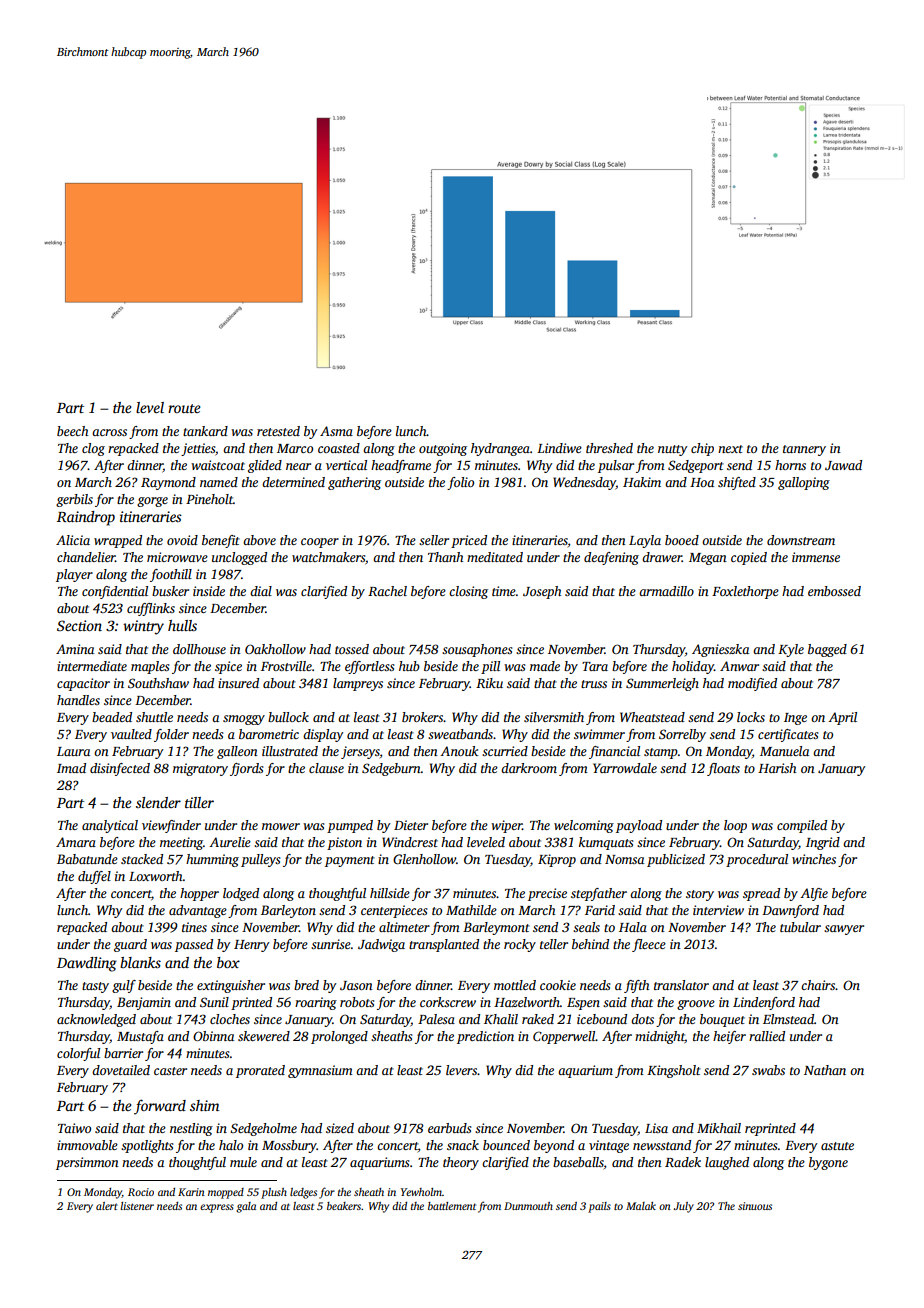  I want to click on gulf, so click(124, 986).
